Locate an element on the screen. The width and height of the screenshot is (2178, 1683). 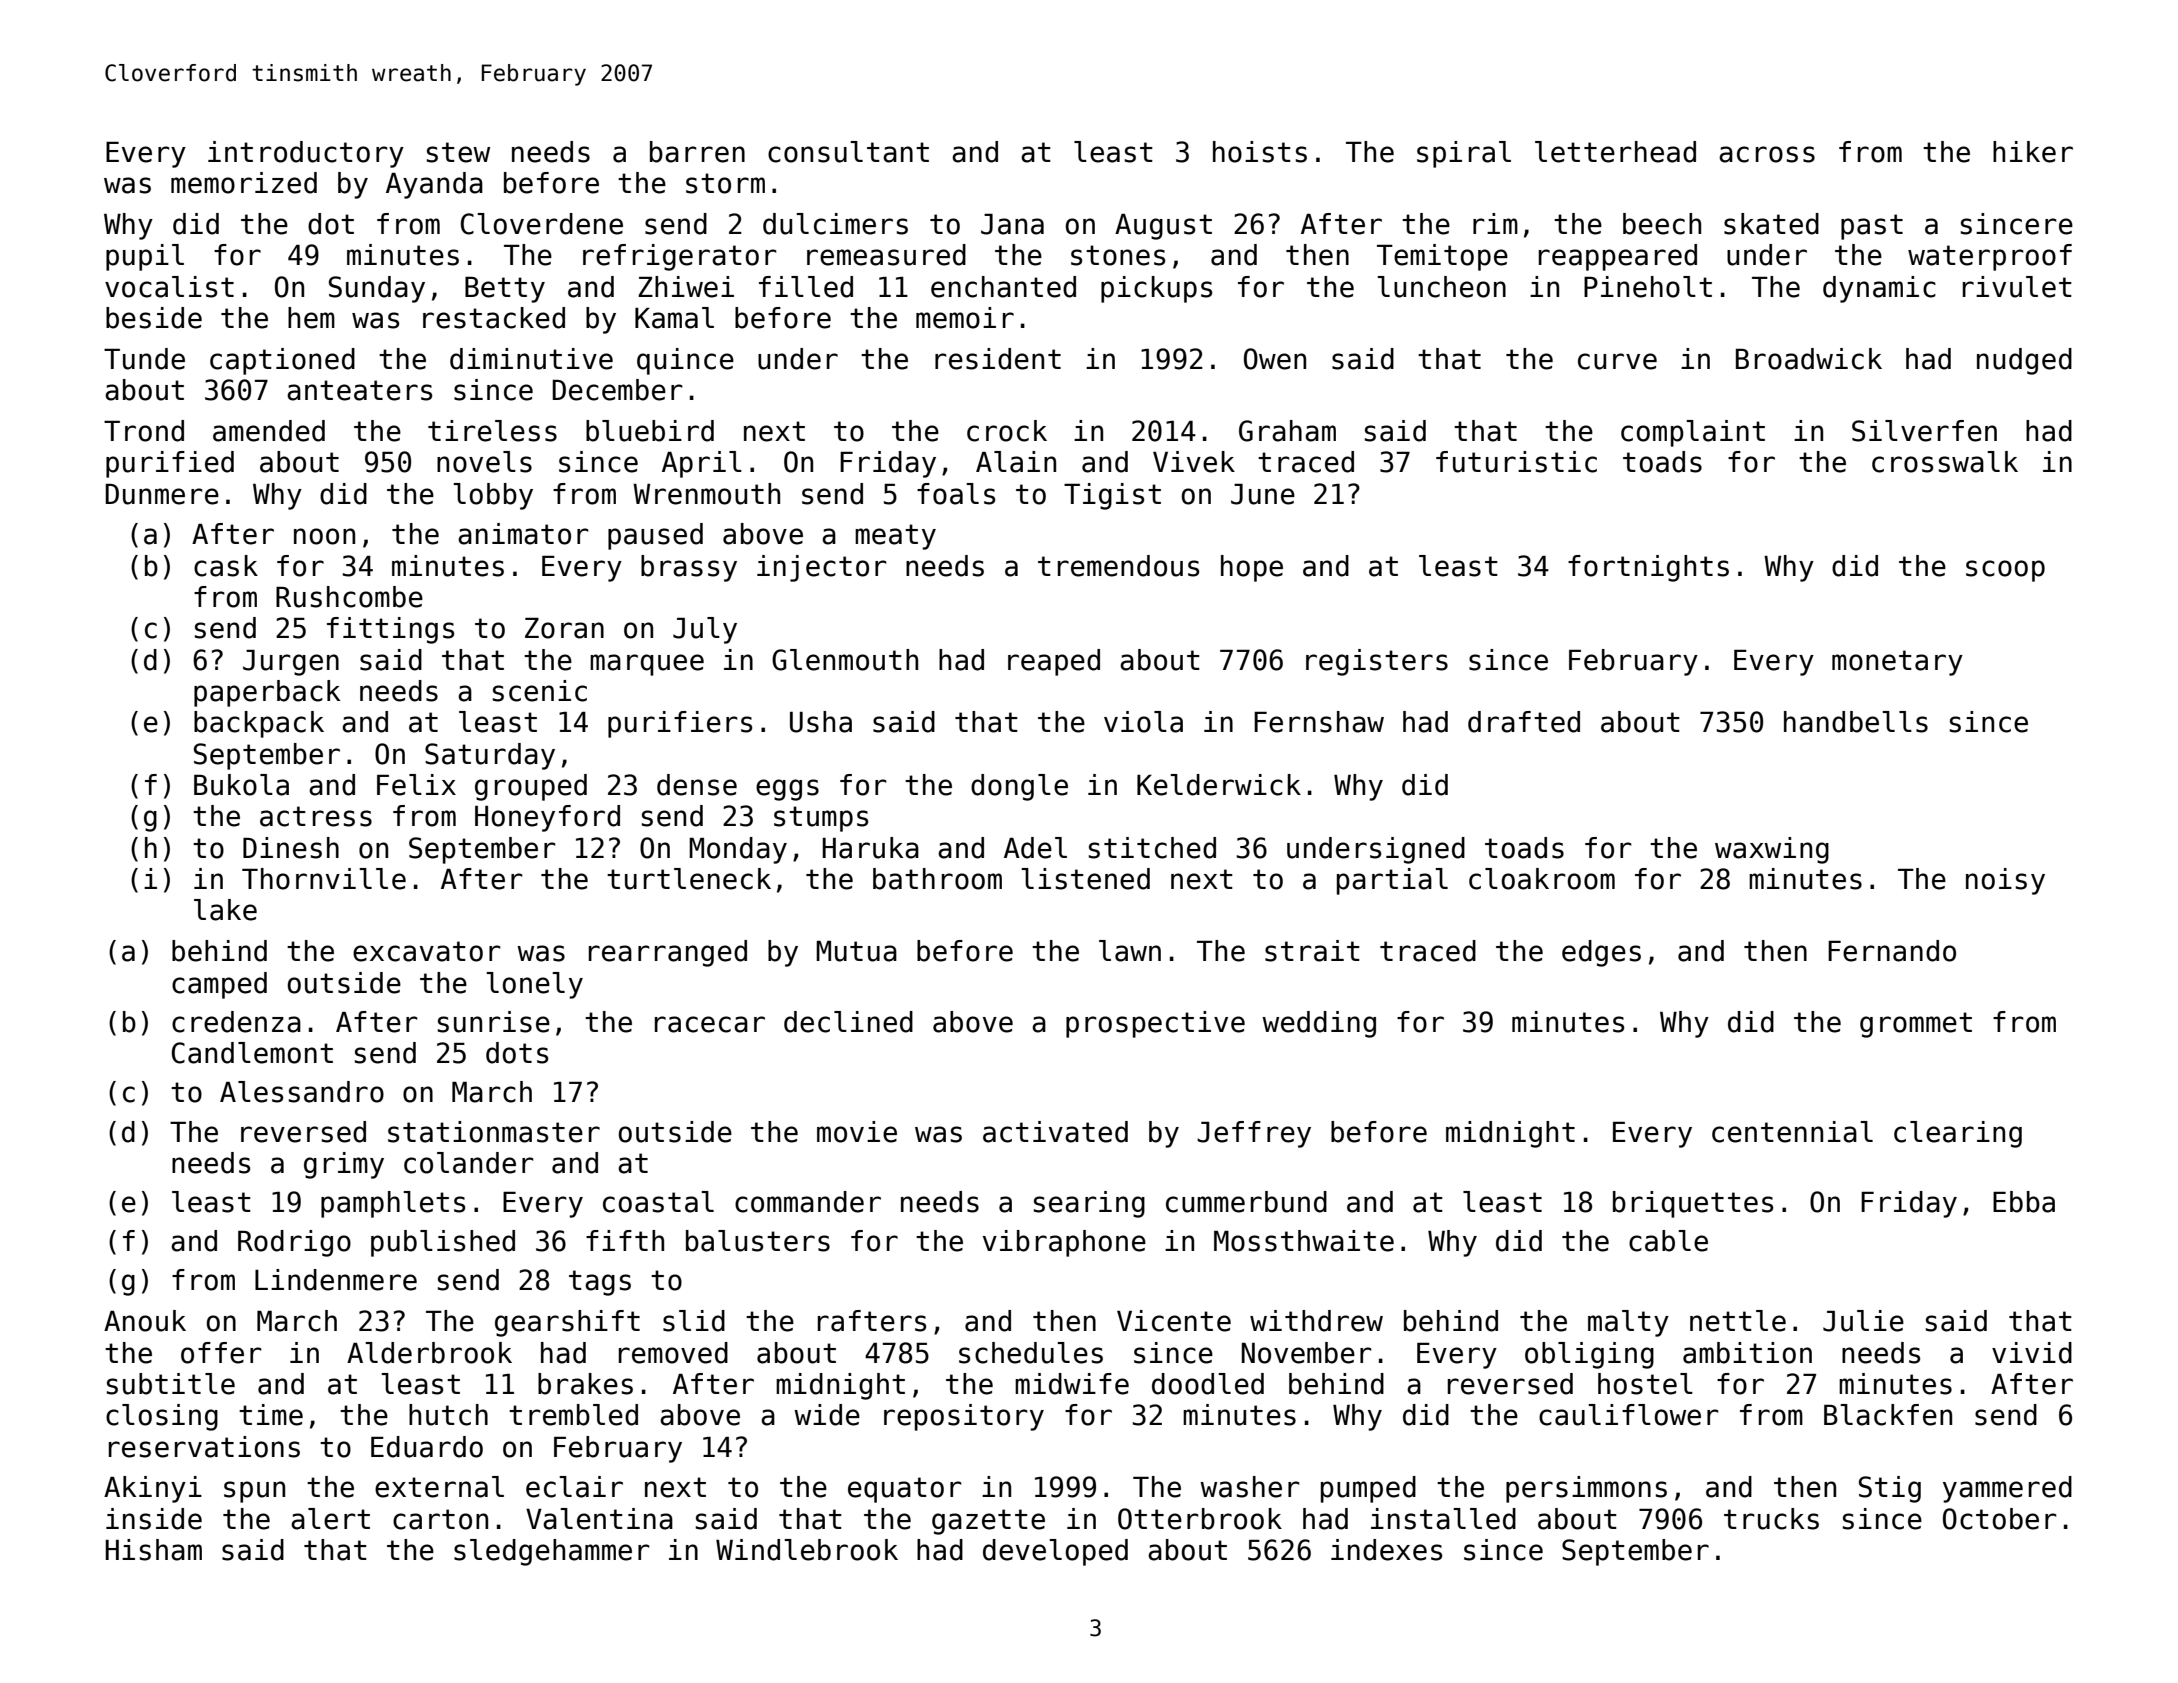
Pineholt is located at coordinates (1648, 287).
